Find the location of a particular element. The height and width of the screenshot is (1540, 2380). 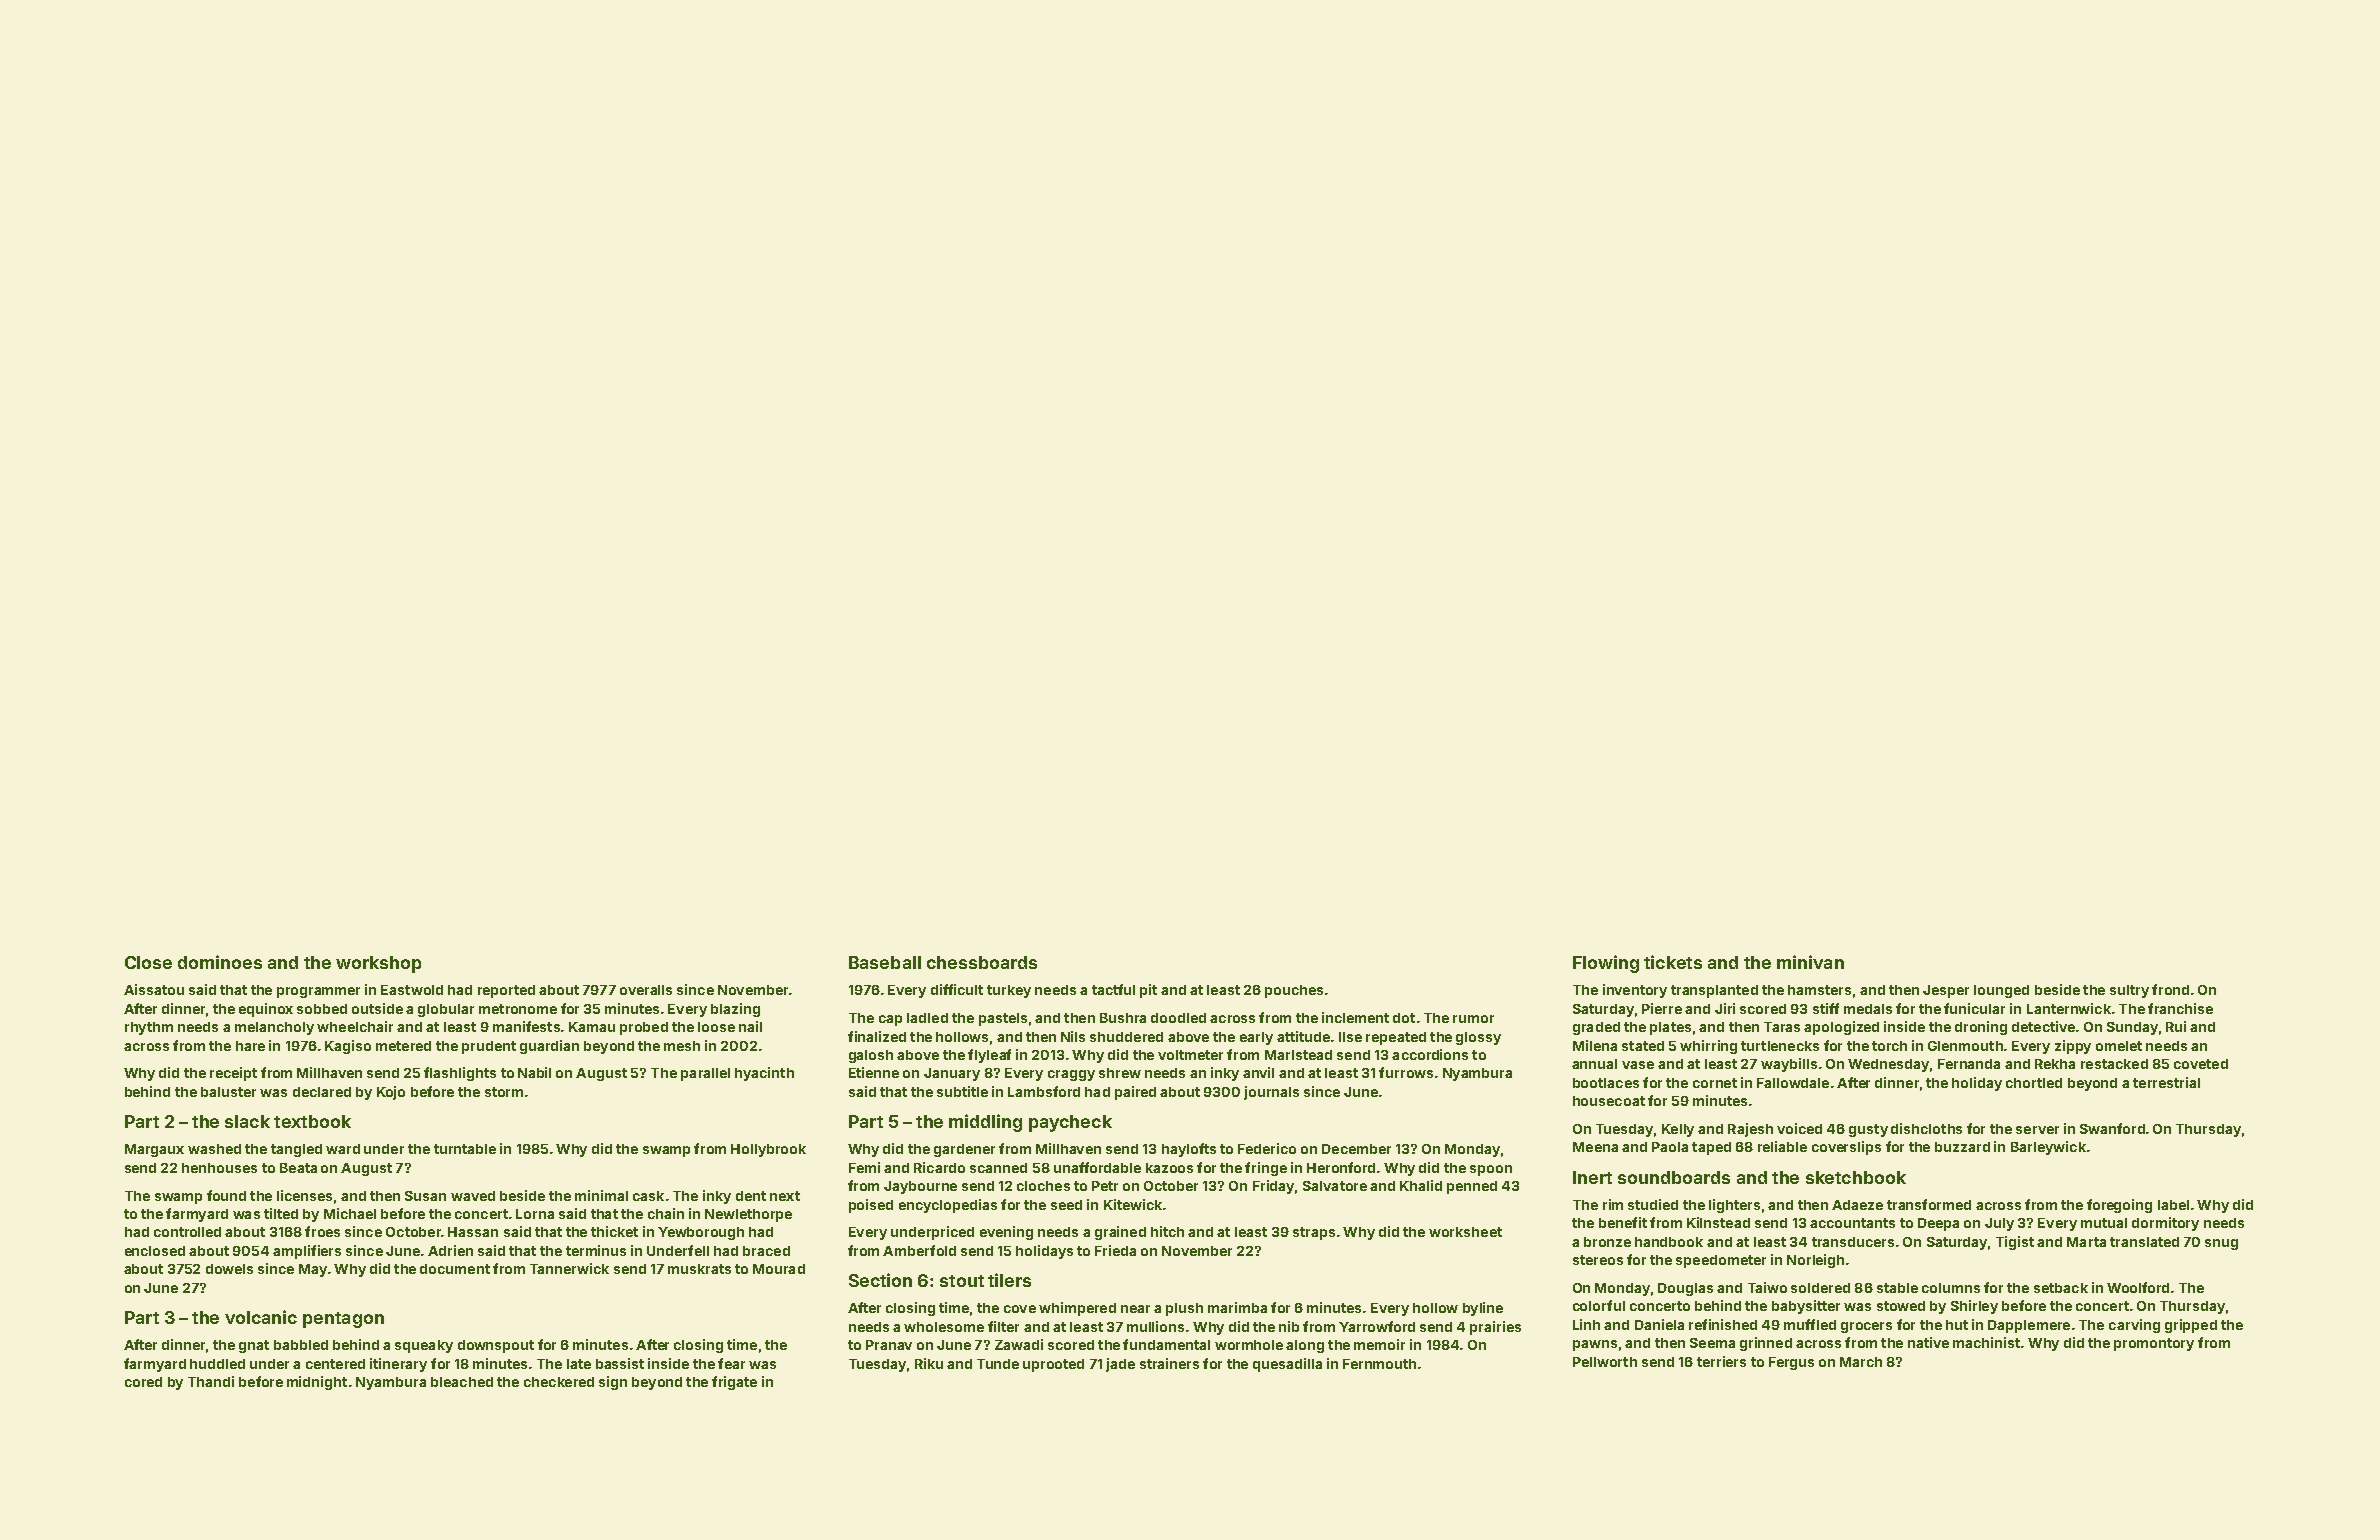

minivan is located at coordinates (1810, 962).
